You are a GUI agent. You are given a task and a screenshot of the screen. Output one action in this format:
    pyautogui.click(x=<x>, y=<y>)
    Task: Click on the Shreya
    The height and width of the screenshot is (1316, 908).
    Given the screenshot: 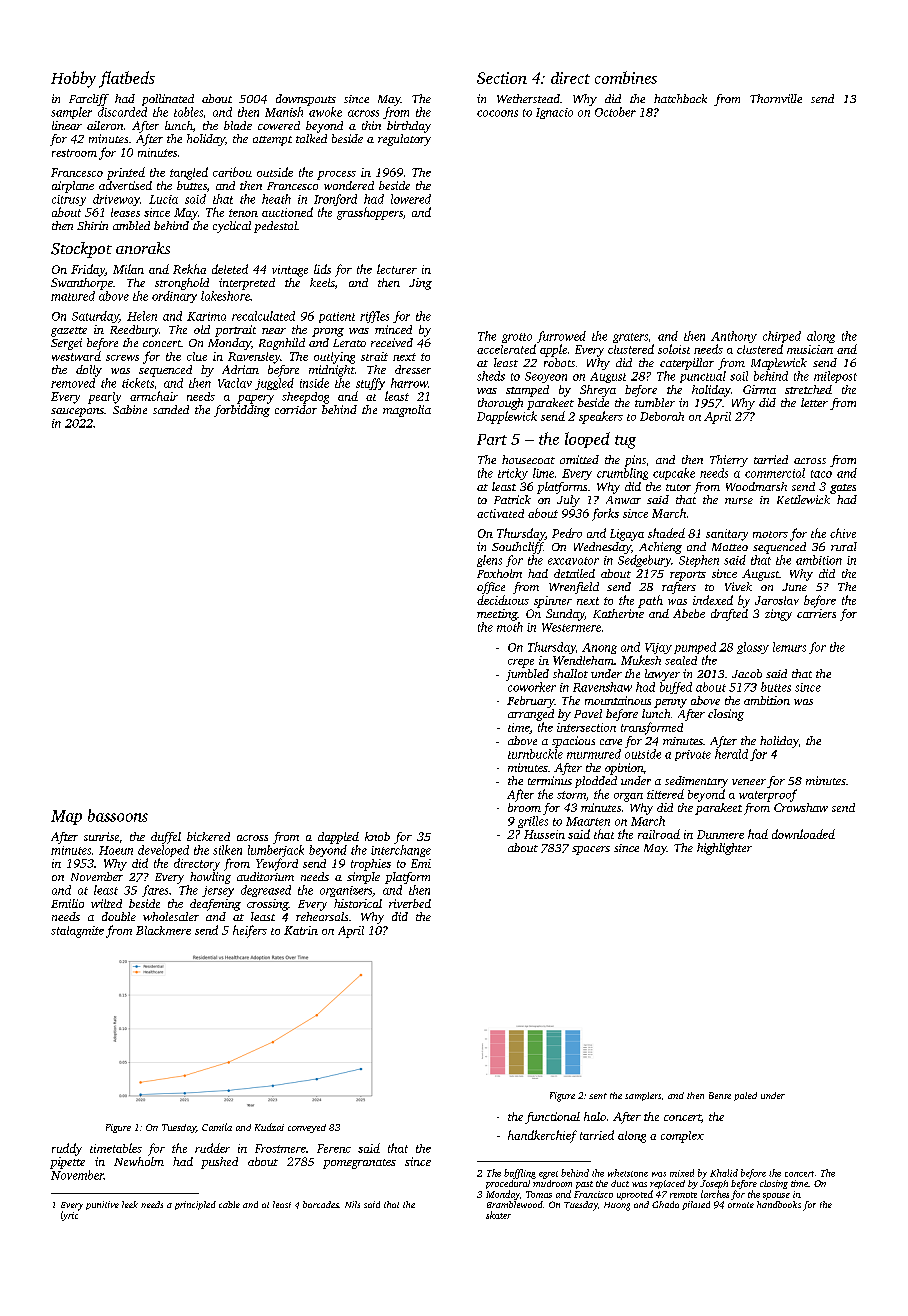 What is the action you would take?
    pyautogui.click(x=598, y=391)
